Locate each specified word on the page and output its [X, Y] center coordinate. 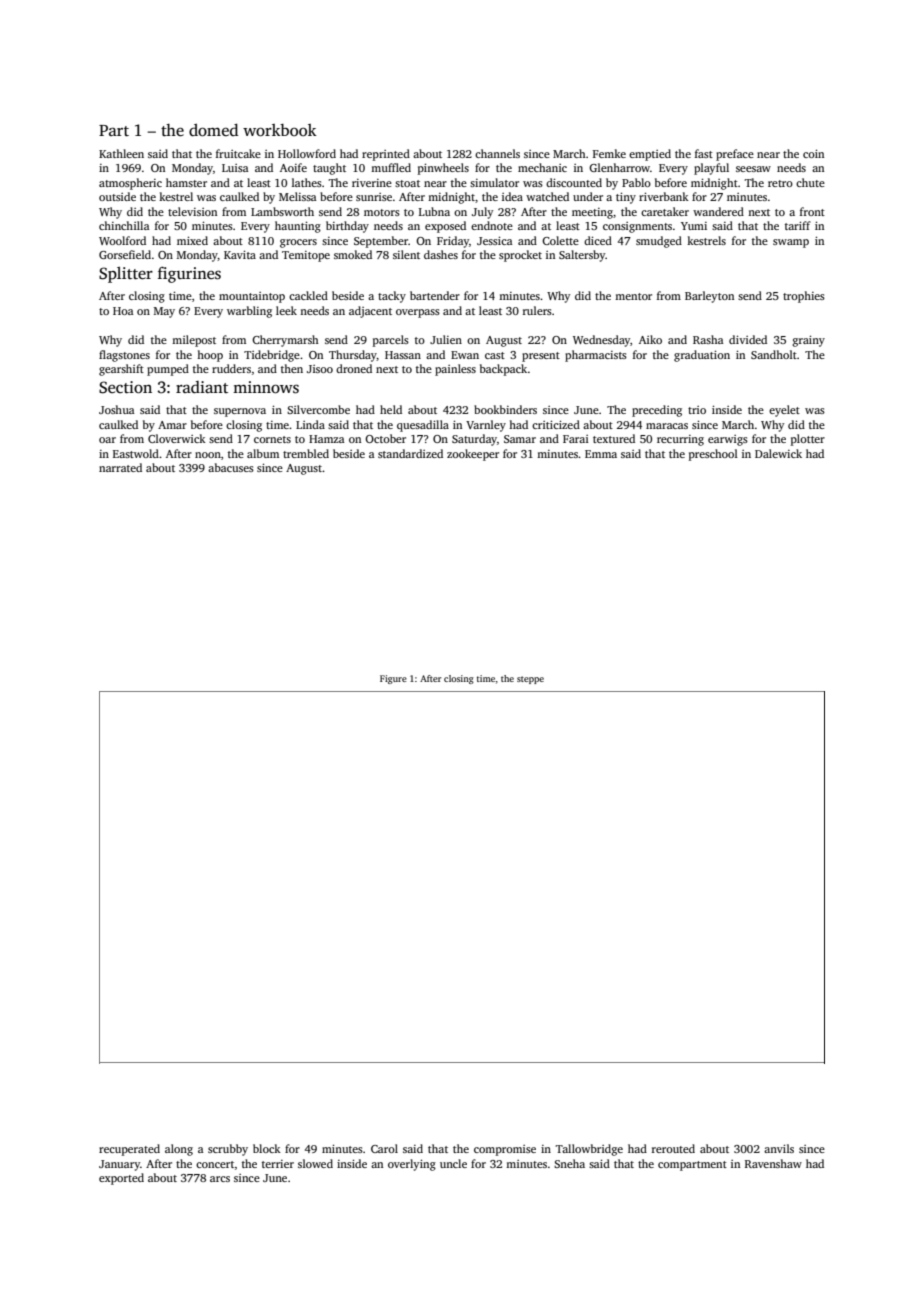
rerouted [673, 1148]
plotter [808, 440]
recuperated [129, 1150]
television [192, 211]
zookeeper [473, 455]
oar [107, 440]
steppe [530, 680]
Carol [384, 1148]
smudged [659, 242]
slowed [315, 1163]
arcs [220, 1179]
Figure [393, 679]
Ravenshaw [773, 1163]
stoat [407, 183]
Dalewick [778, 453]
